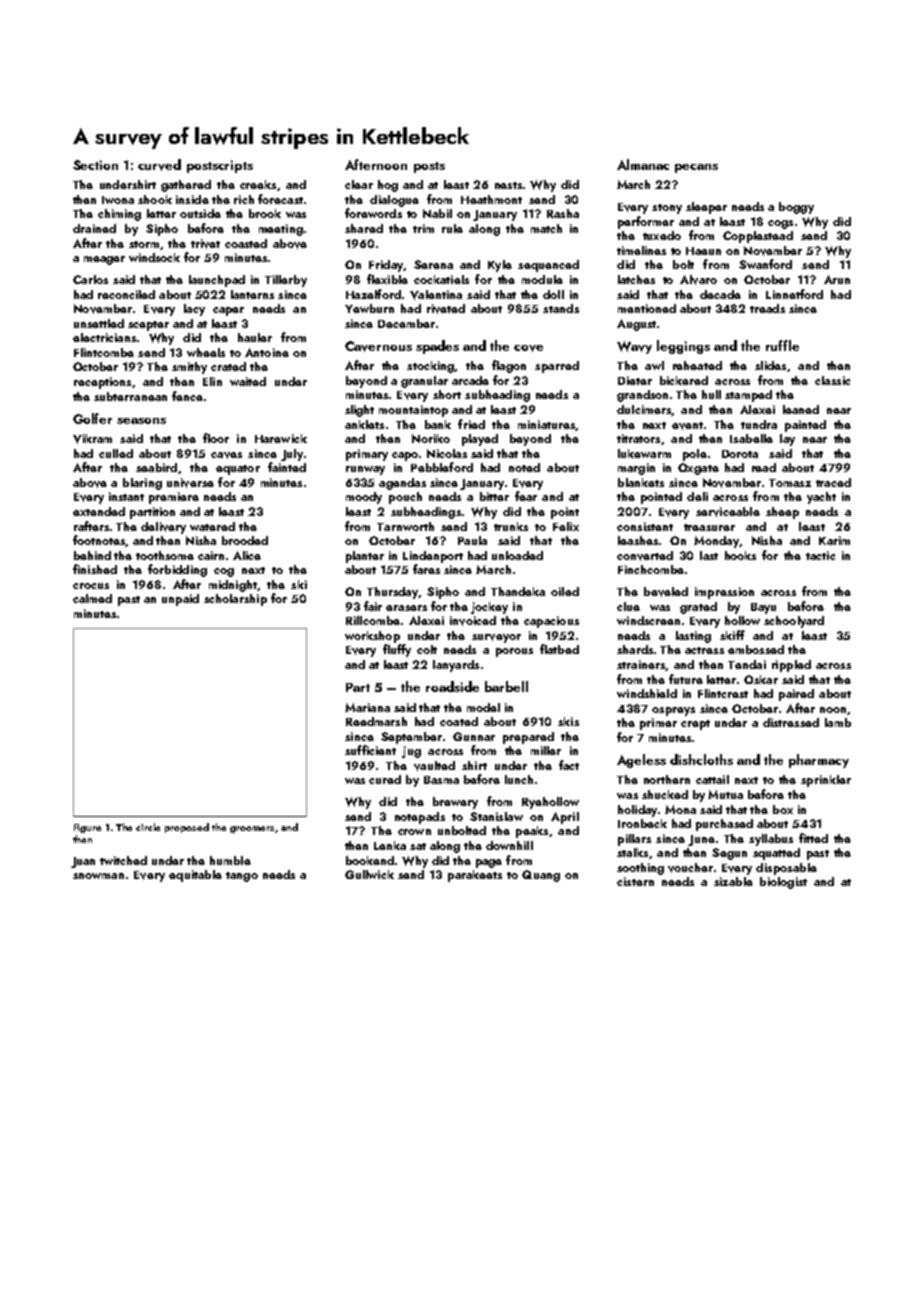 This screenshot has height=1308, width=924. What do you see at coordinates (703, 251) in the screenshot?
I see `Haeun` at bounding box center [703, 251].
